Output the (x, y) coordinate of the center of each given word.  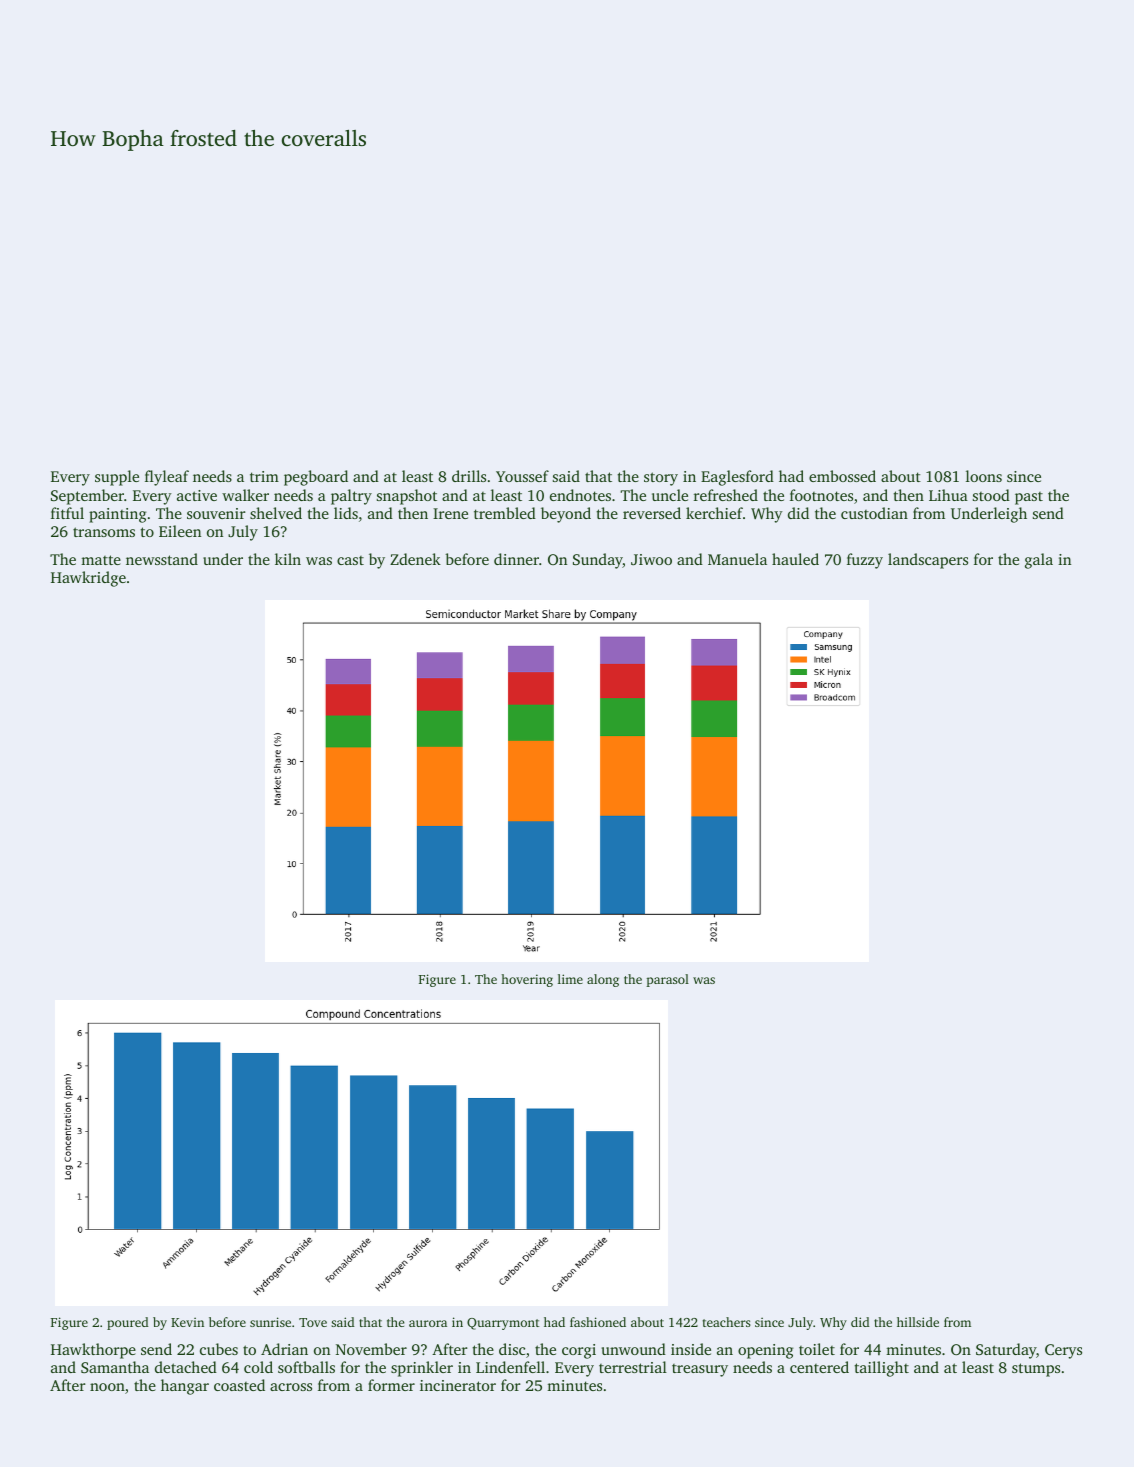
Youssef (522, 476)
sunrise (270, 1322)
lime (570, 979)
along (603, 980)
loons (984, 476)
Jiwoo (651, 559)
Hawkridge (88, 579)
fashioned (598, 1322)
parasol (667, 980)
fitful (67, 513)
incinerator (458, 1385)
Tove (313, 1322)
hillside (918, 1322)
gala (1039, 561)
